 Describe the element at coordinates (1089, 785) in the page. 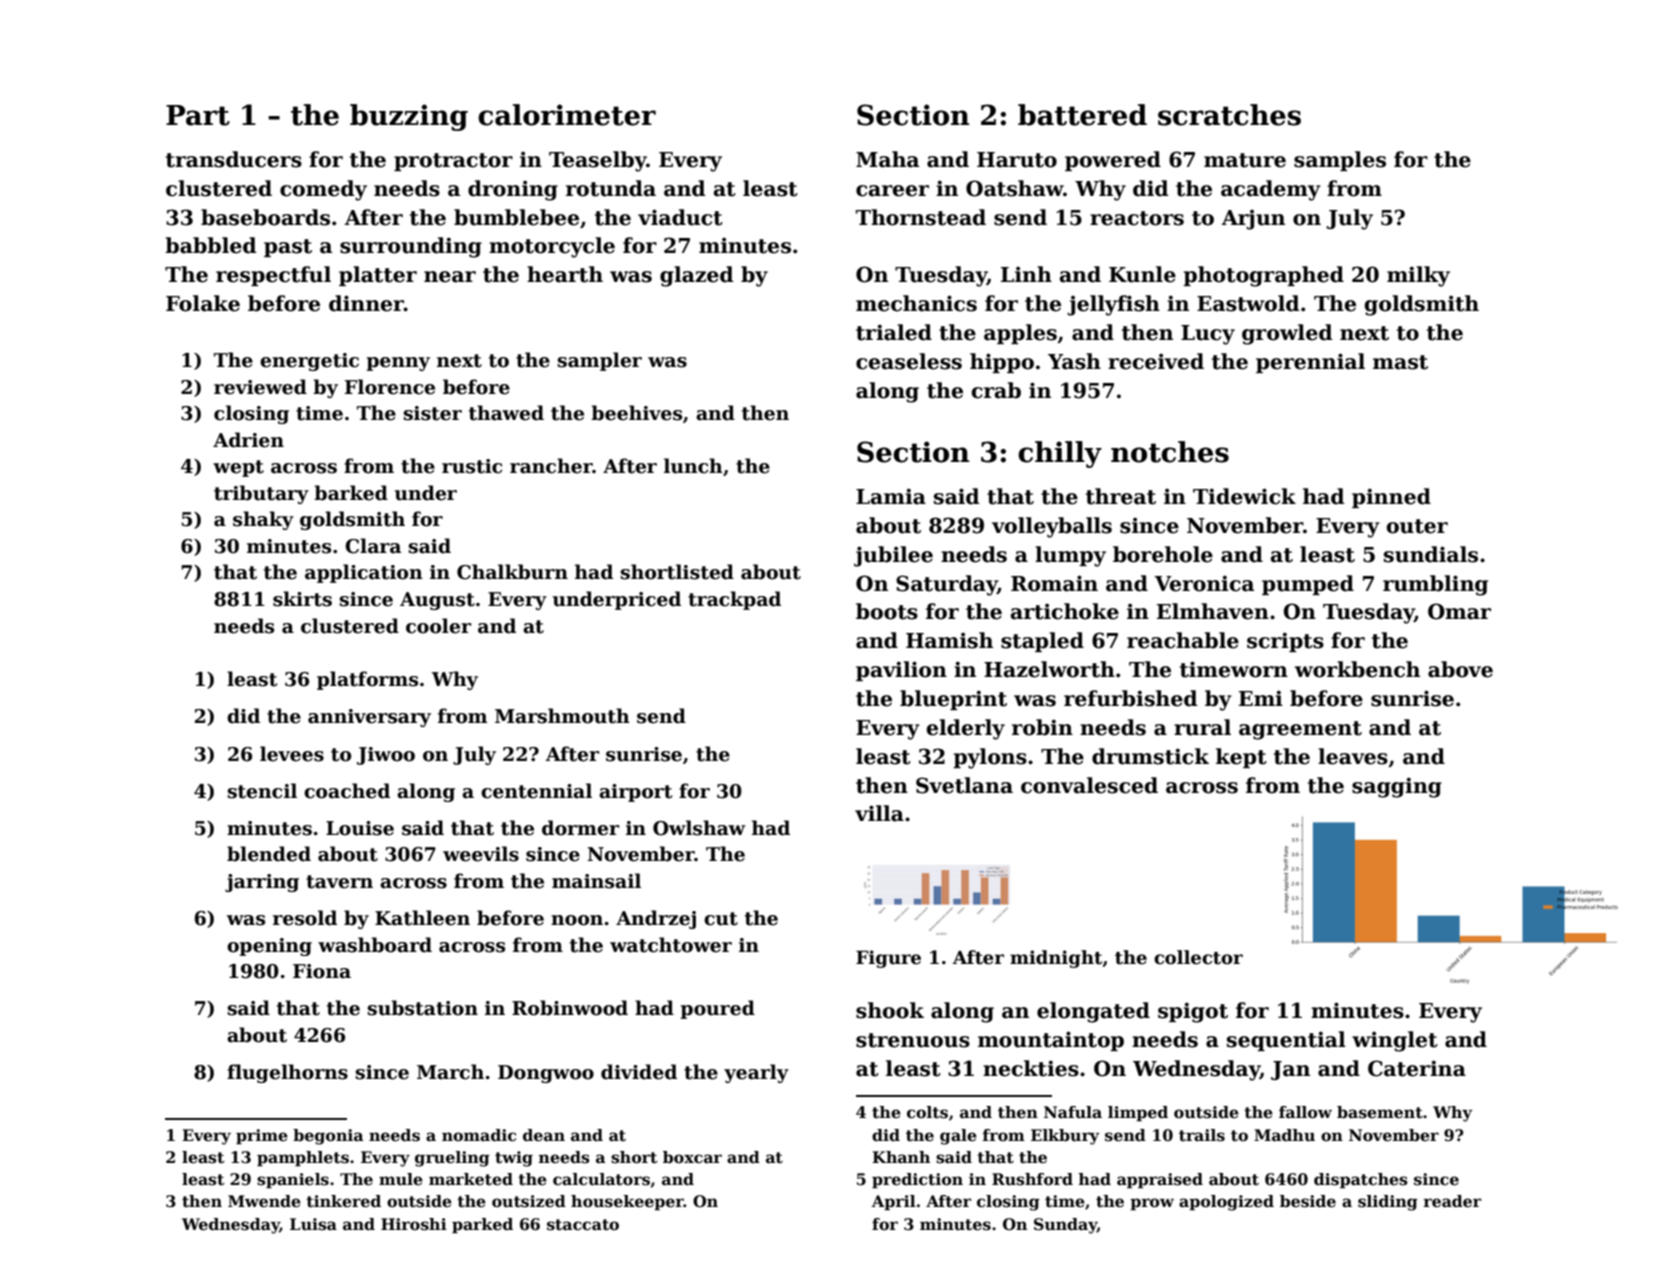

I see `convalesced` at that location.
